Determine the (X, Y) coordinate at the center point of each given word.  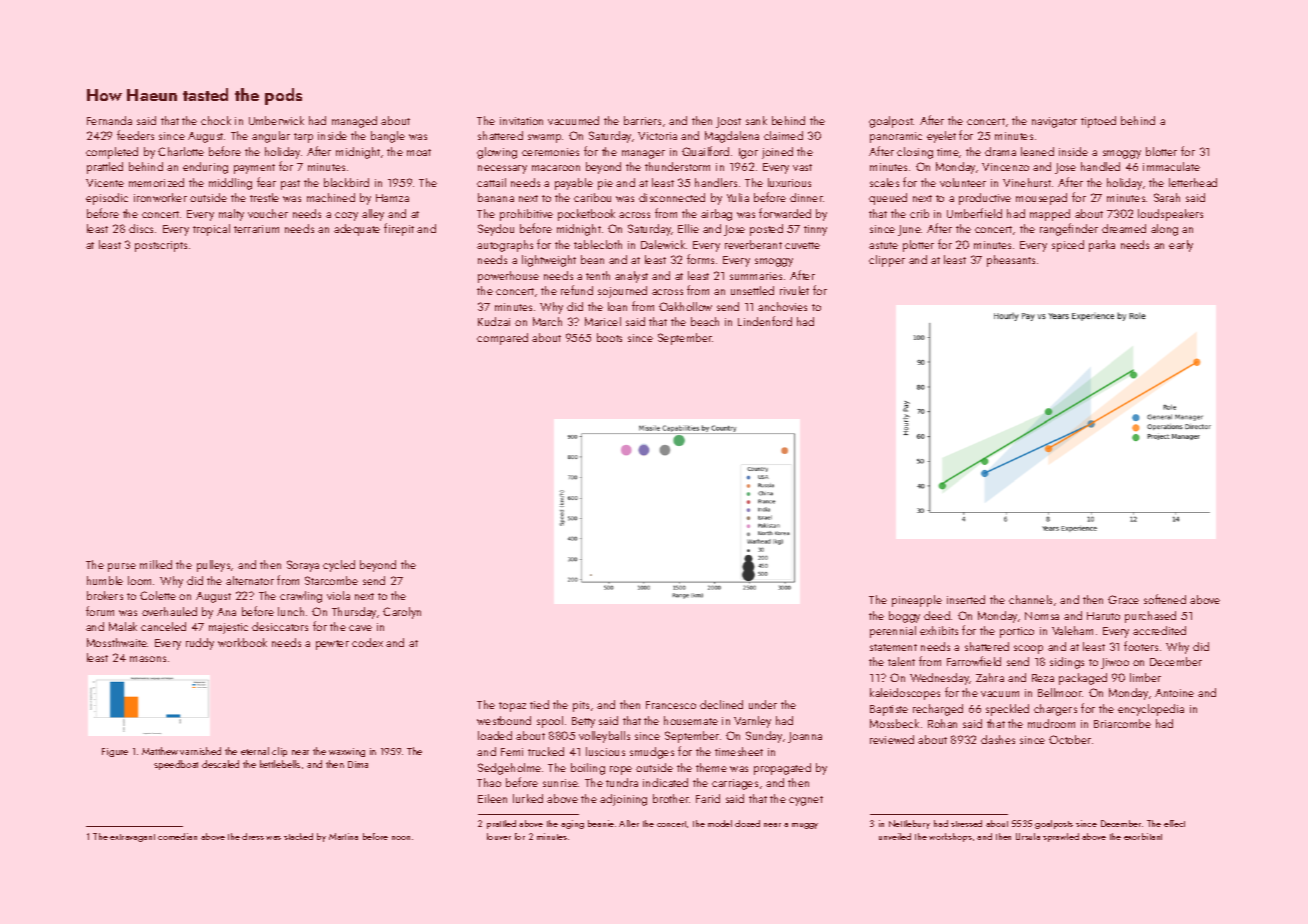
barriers (642, 120)
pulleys (213, 566)
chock (216, 120)
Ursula (1028, 836)
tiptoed (1098, 122)
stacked (298, 836)
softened (1165, 599)
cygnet (806, 801)
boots (609, 337)
